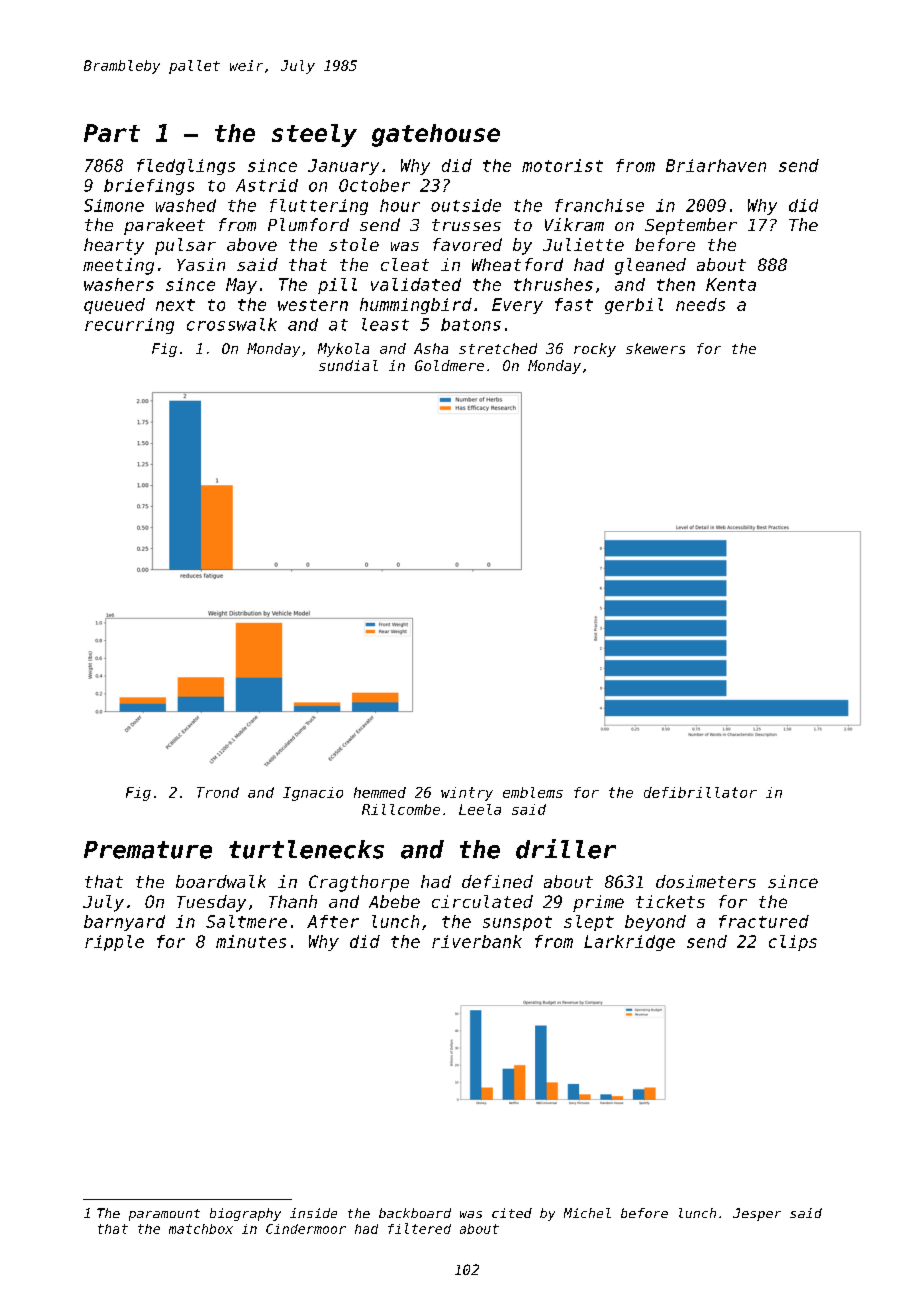 This screenshot has height=1316, width=908. Describe the element at coordinates (218, 792) in the screenshot. I see `Trond` at that location.
